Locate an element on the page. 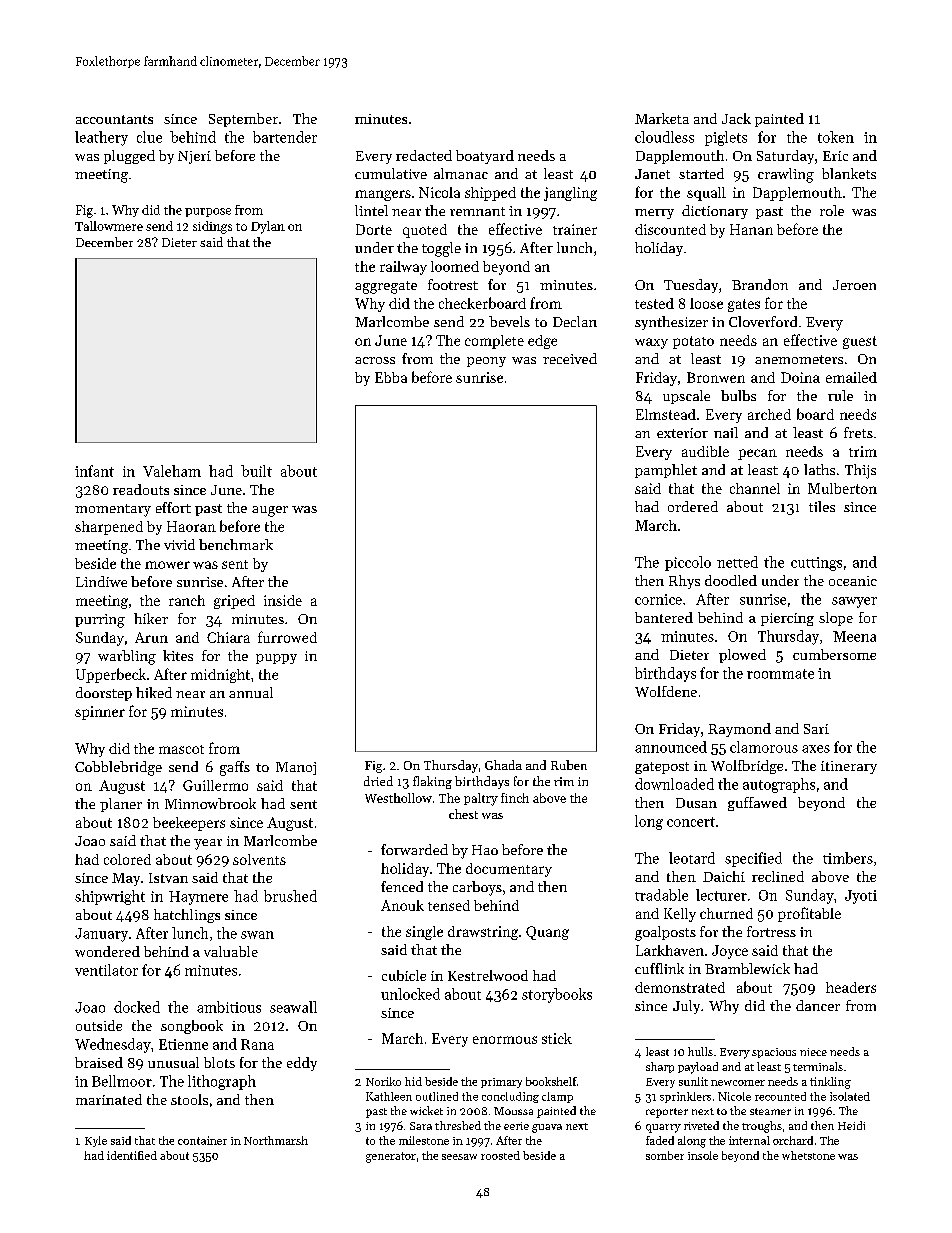 Image resolution: width=952 pixels, height=1233 pixels. whetstone is located at coordinates (808, 1155).
